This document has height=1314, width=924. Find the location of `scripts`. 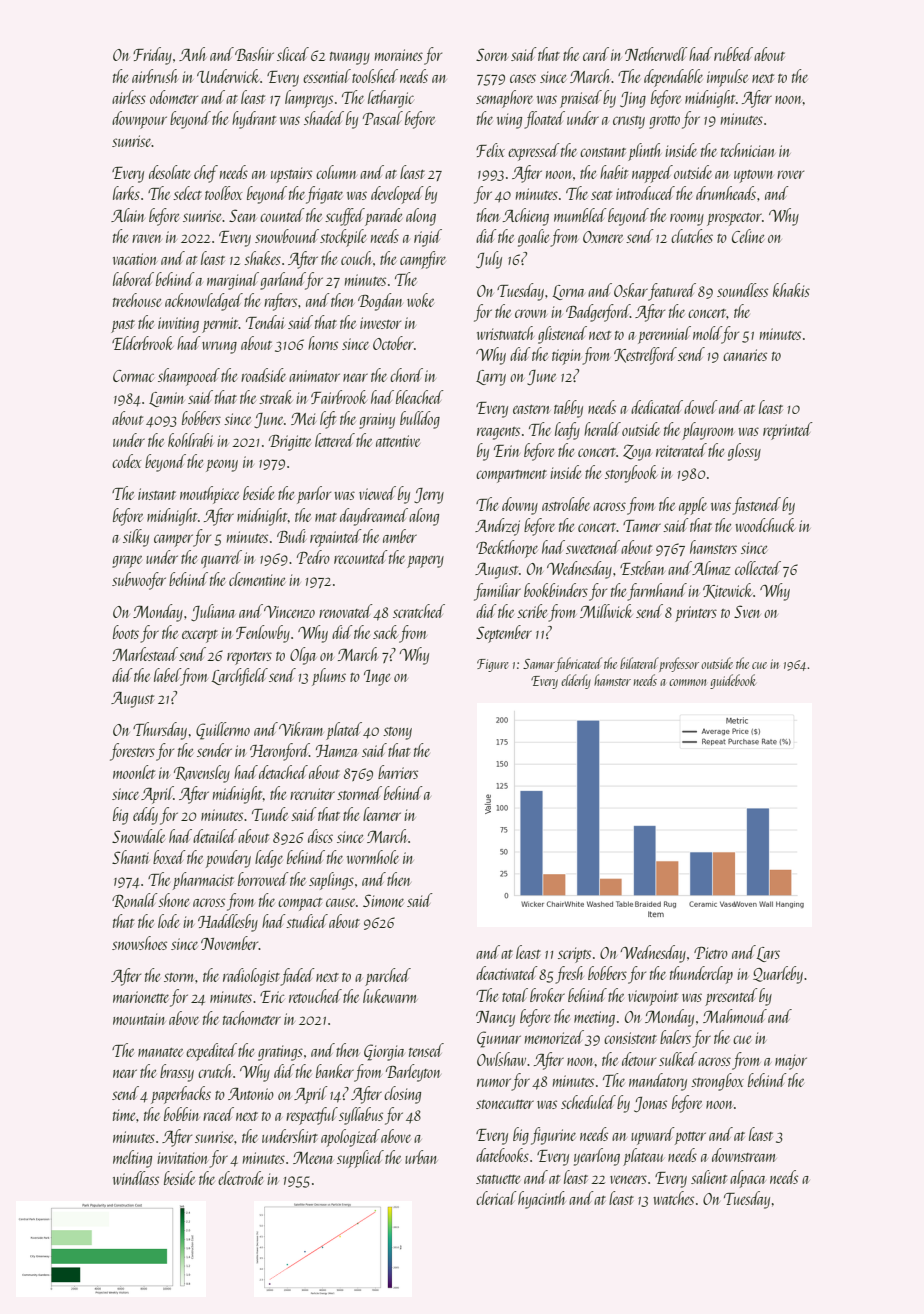

scripts is located at coordinates (574, 955).
